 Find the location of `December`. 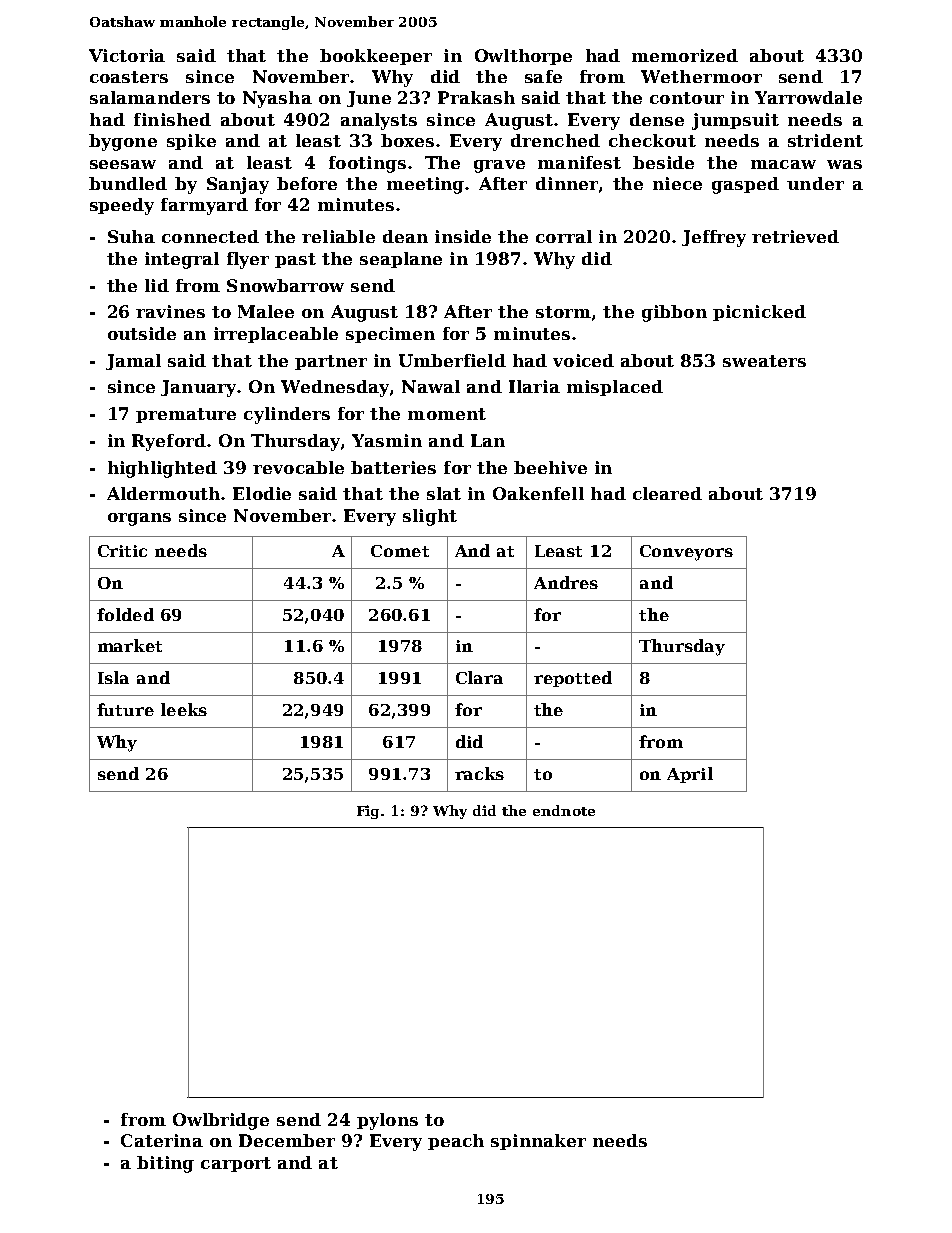

December is located at coordinates (287, 1140).
